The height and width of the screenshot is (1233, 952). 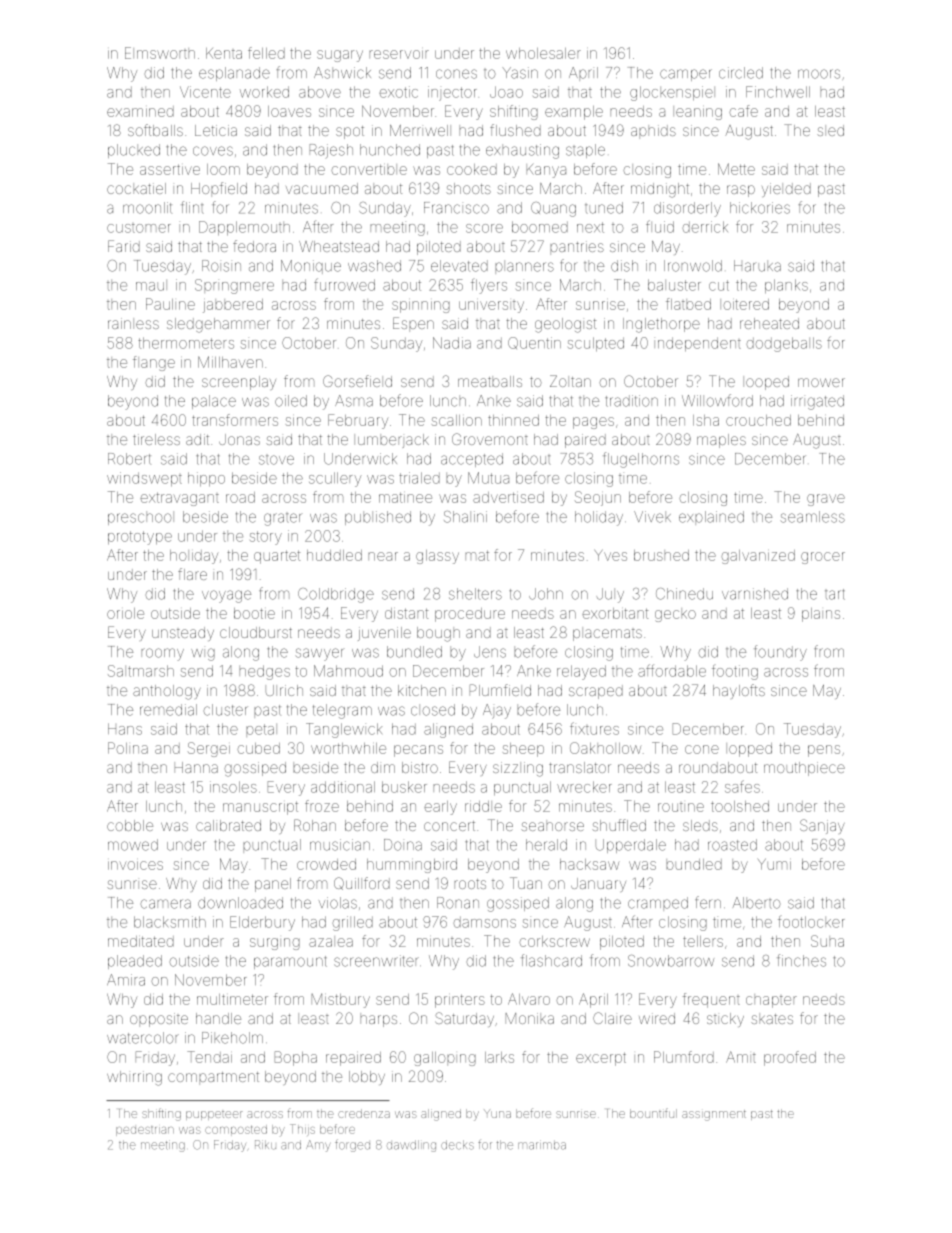 What do you see at coordinates (529, 999) in the screenshot?
I see `Alvaro` at bounding box center [529, 999].
